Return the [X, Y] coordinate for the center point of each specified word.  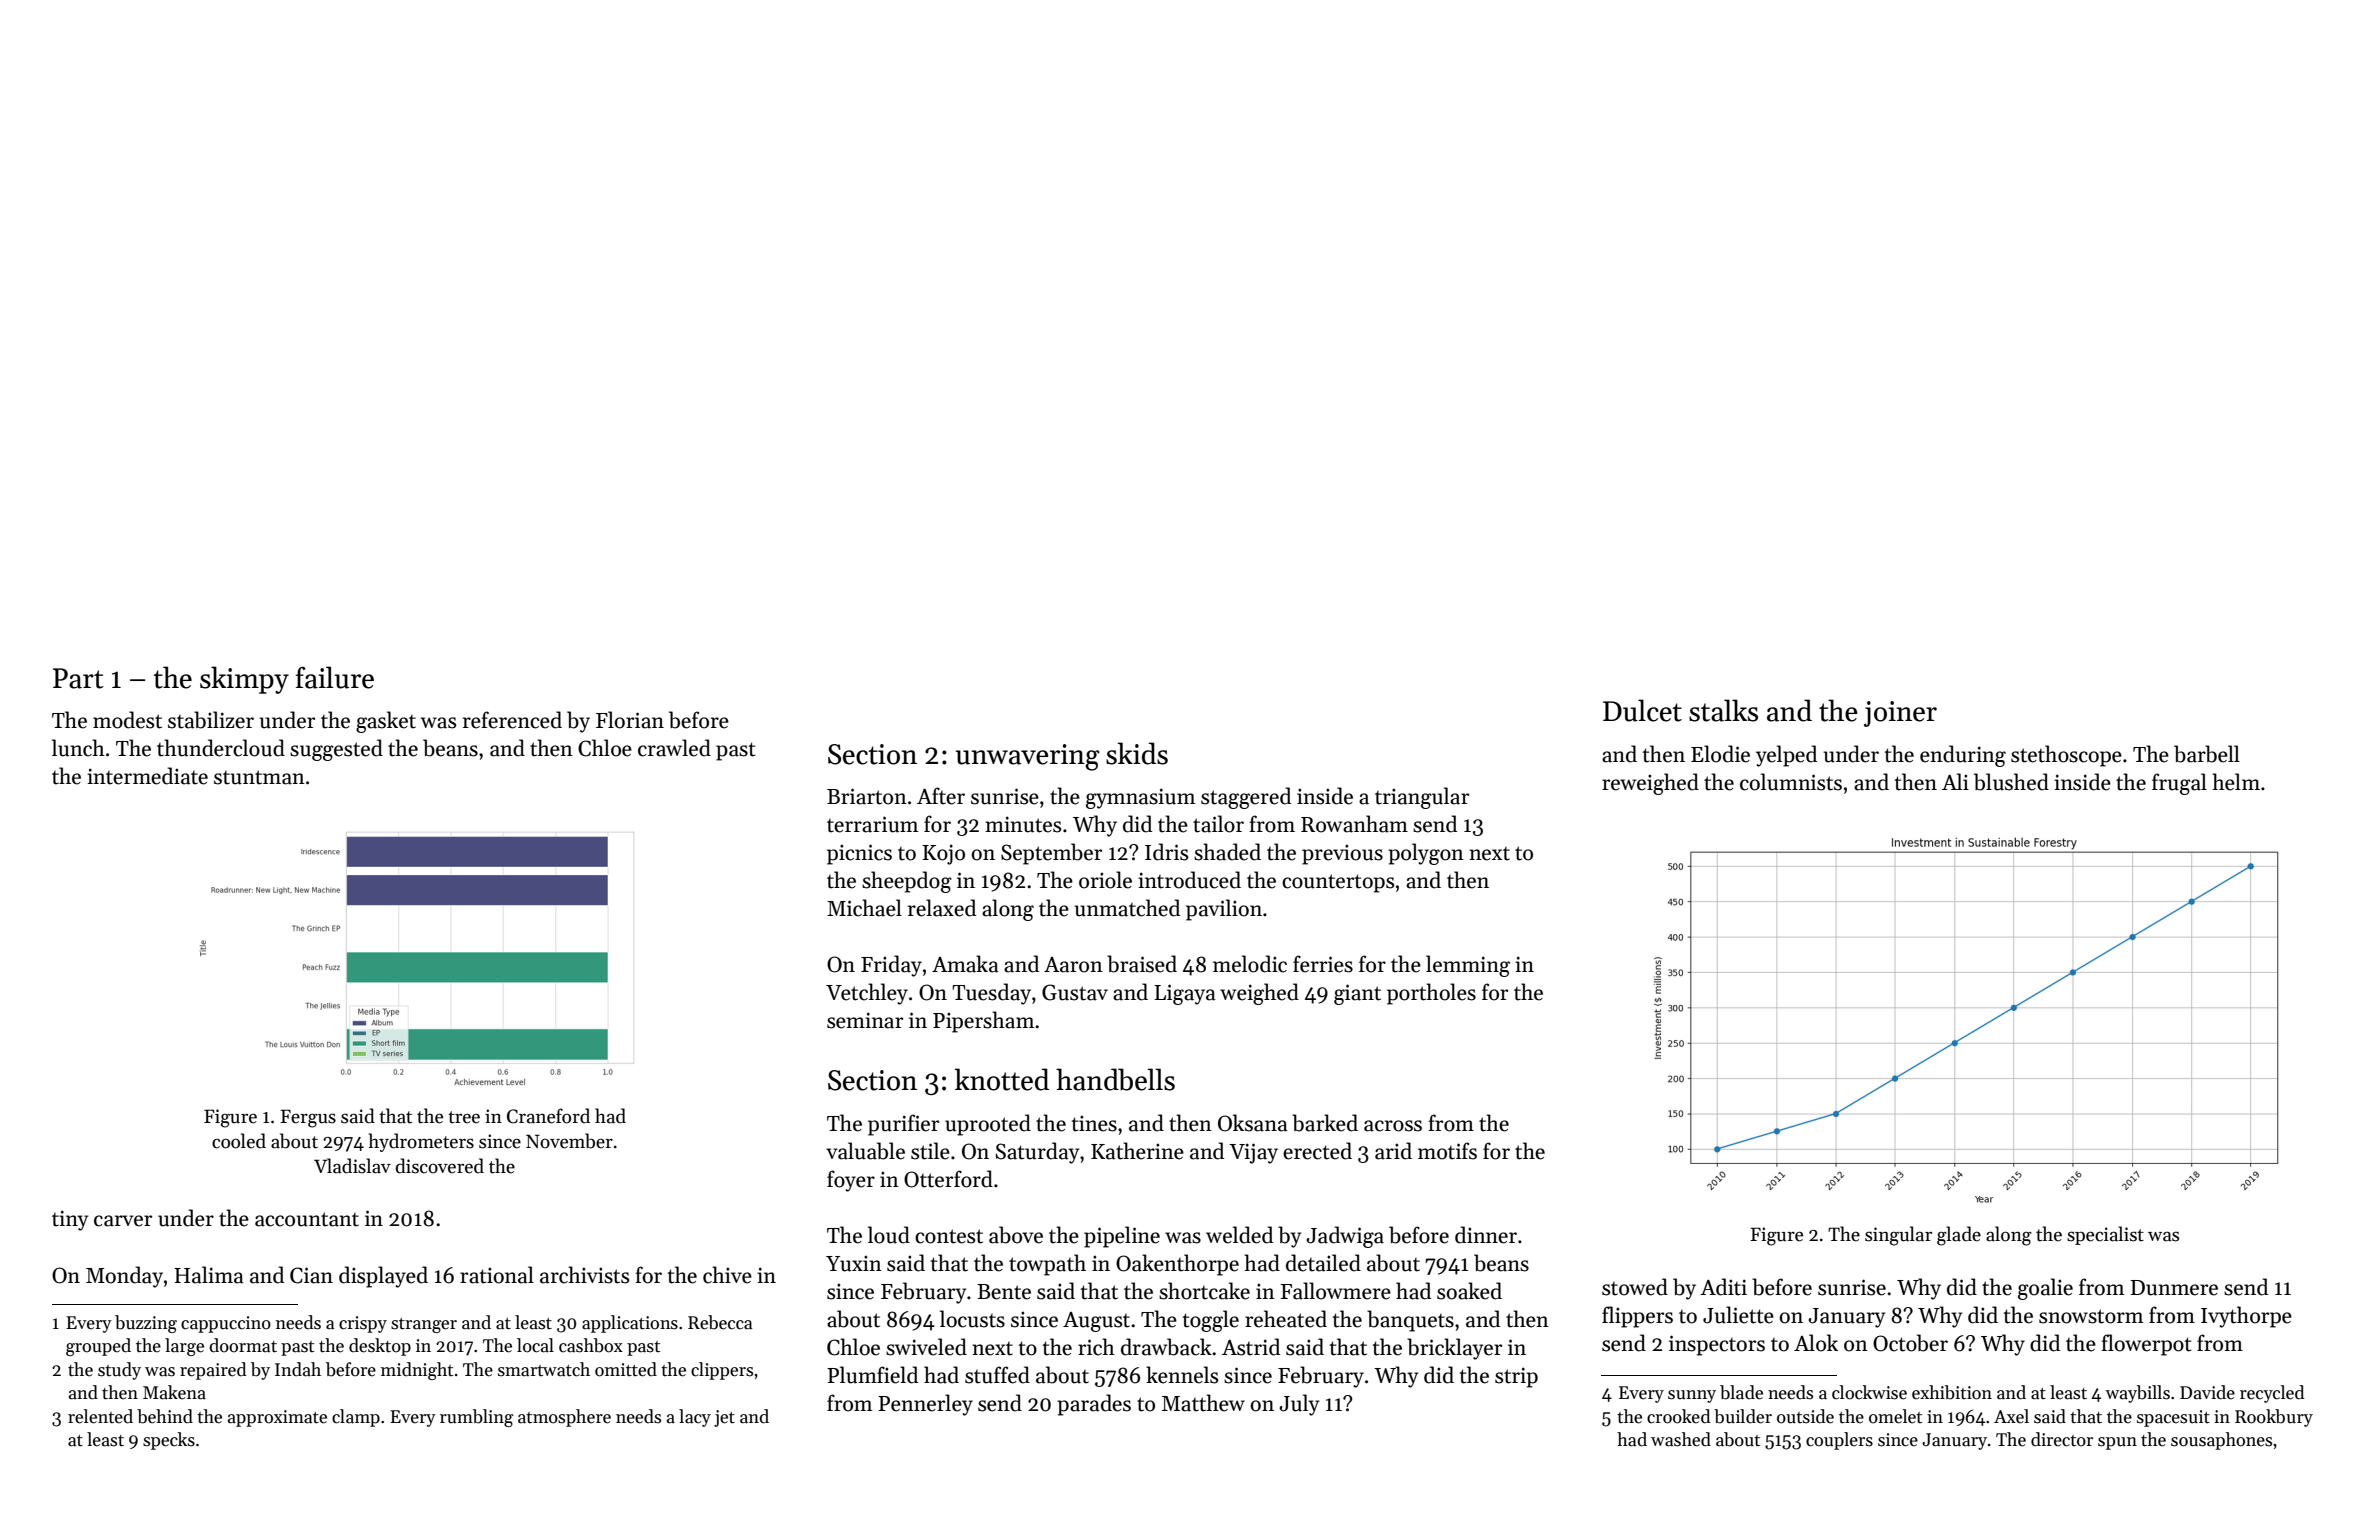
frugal [2179, 784]
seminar [865, 1020]
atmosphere [564, 1418]
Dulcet [1642, 710]
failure [335, 677]
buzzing [146, 1324]
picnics [859, 854]
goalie [2045, 1289]
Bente [1004, 1292]
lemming [1468, 966]
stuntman [259, 777]
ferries [1323, 964]
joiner [1900, 714]
